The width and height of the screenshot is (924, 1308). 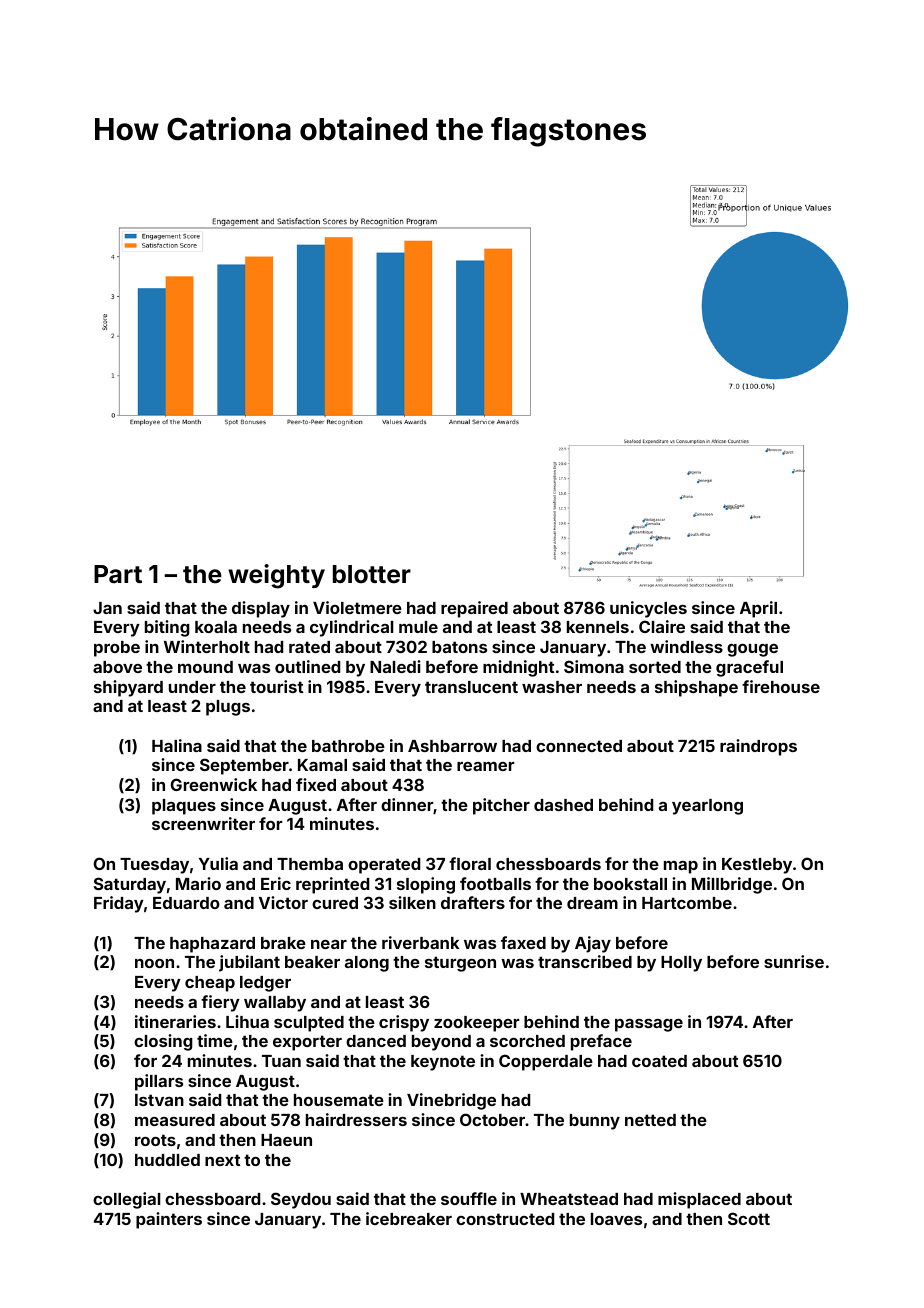 I want to click on shipshape, so click(x=696, y=688).
